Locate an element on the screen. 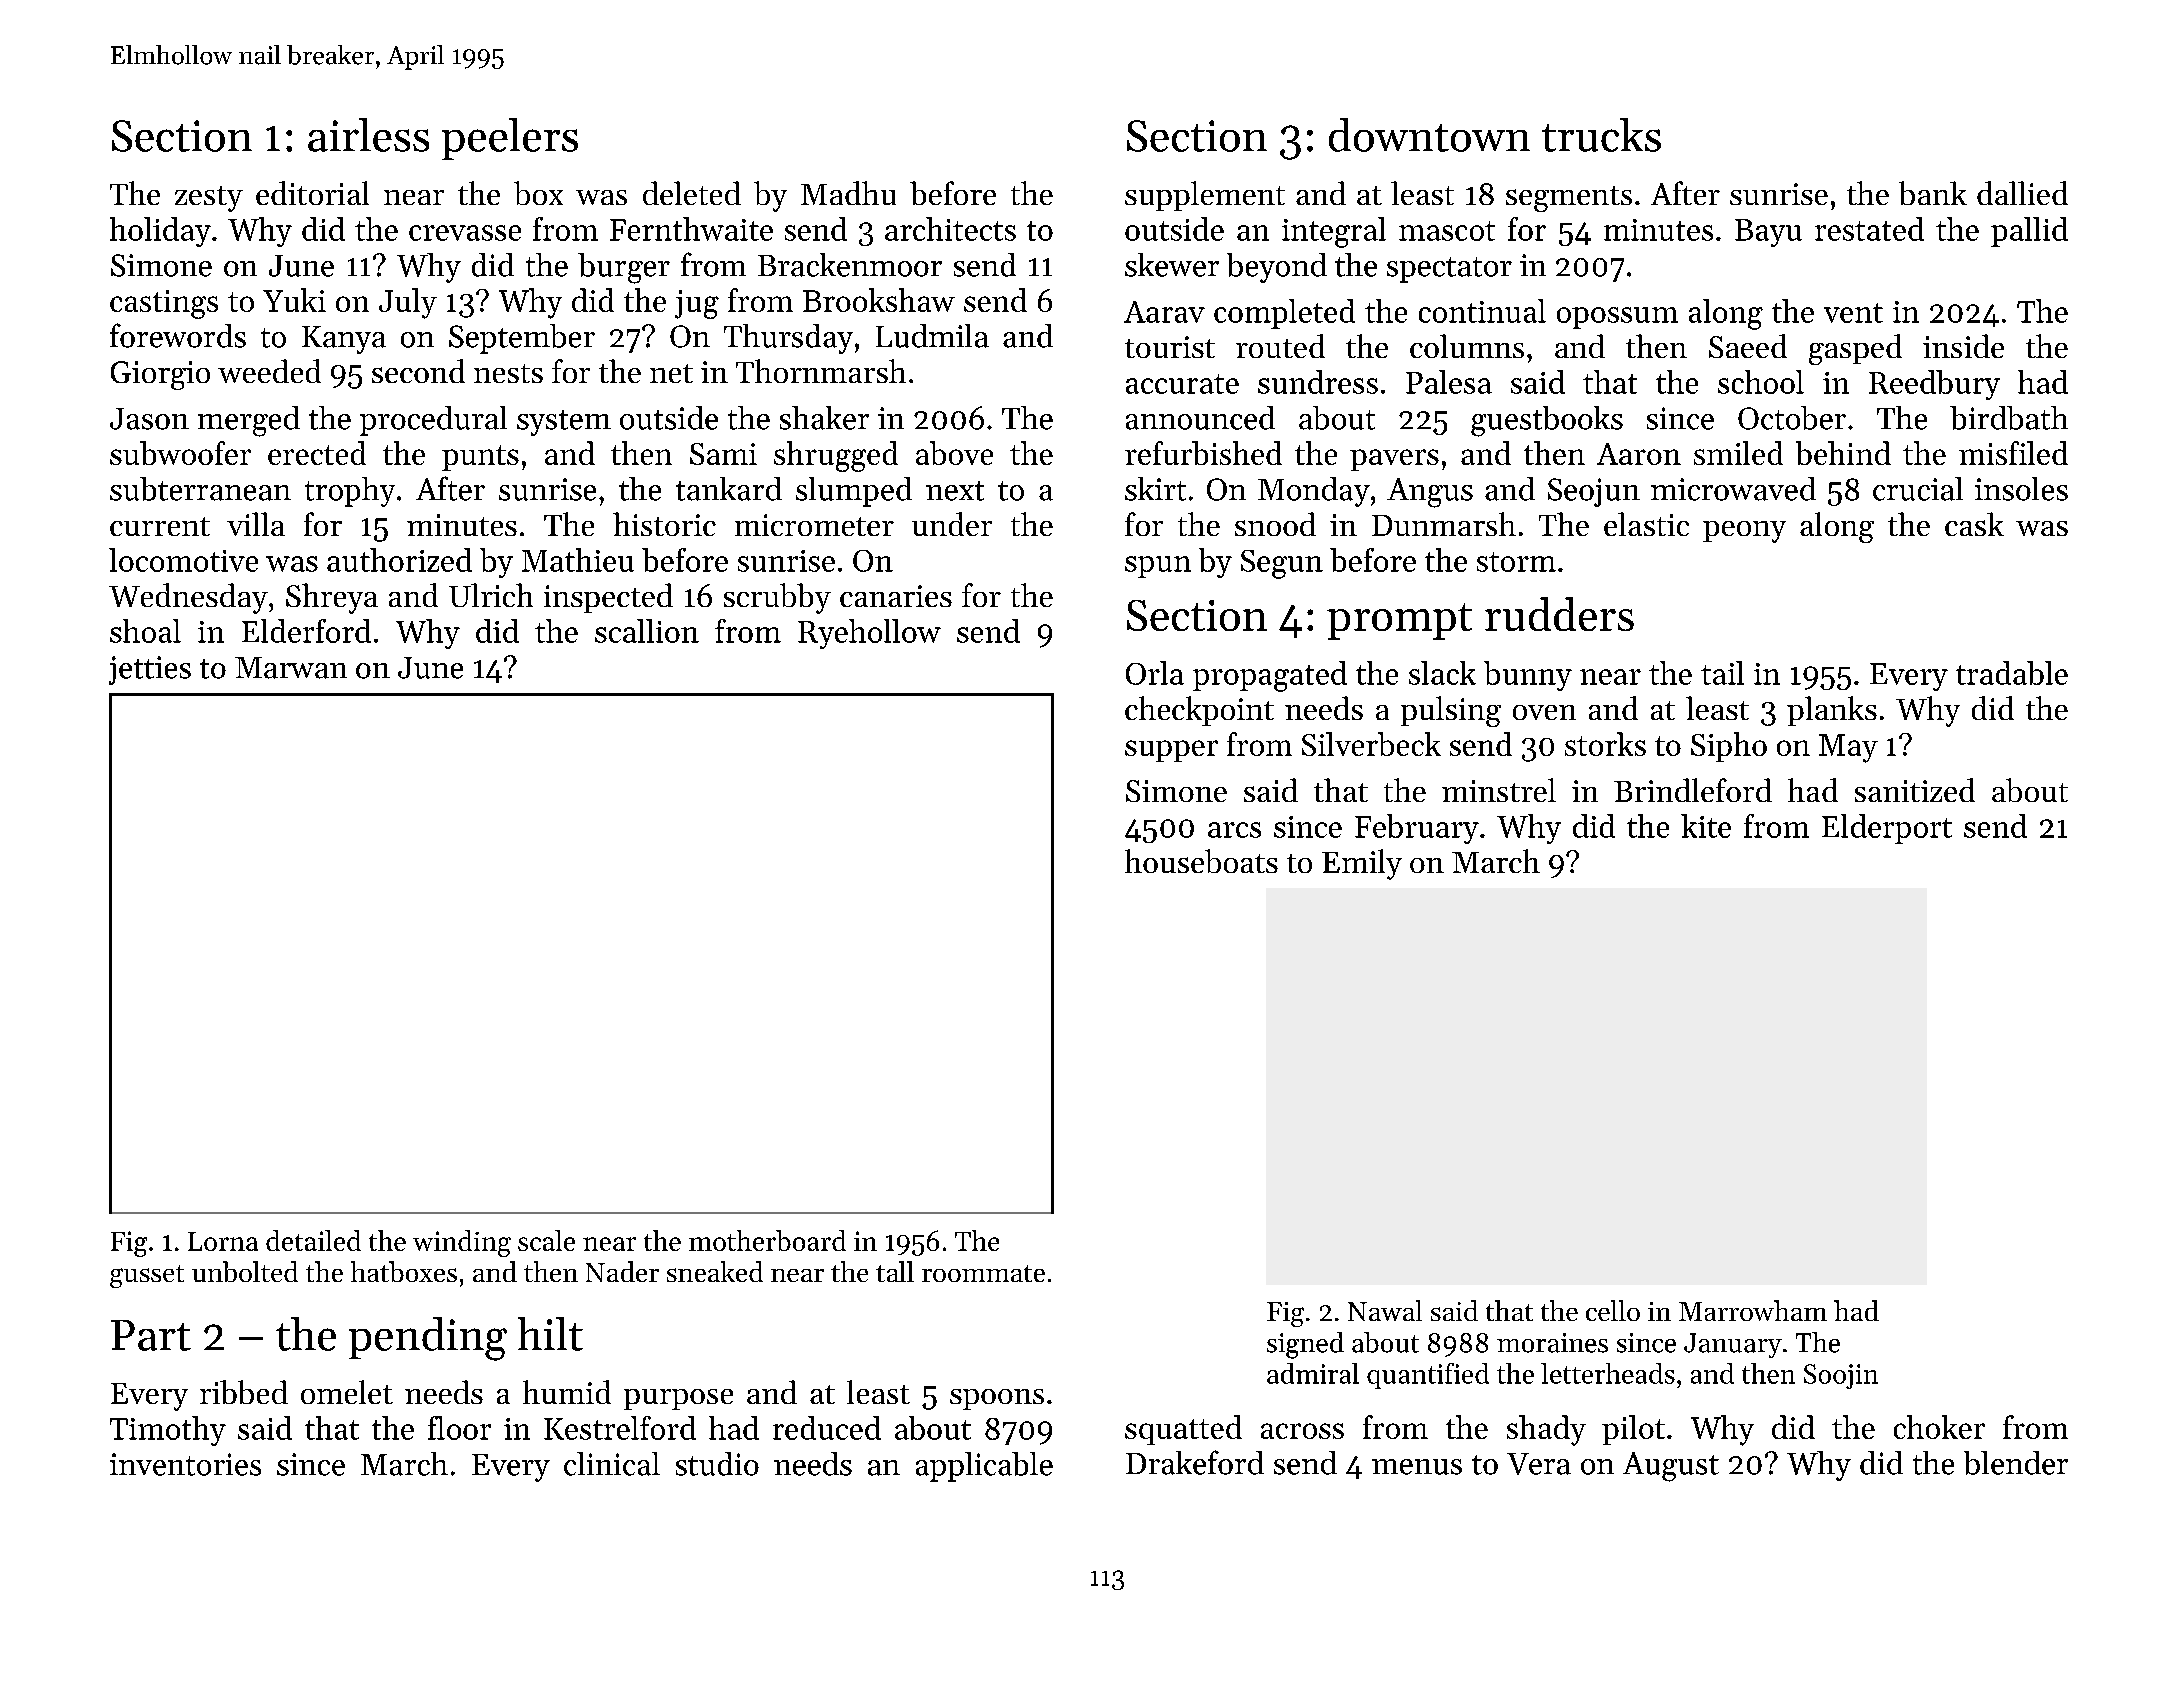 The width and height of the screenshot is (2178, 1683). downtown is located at coordinates (1429, 135).
